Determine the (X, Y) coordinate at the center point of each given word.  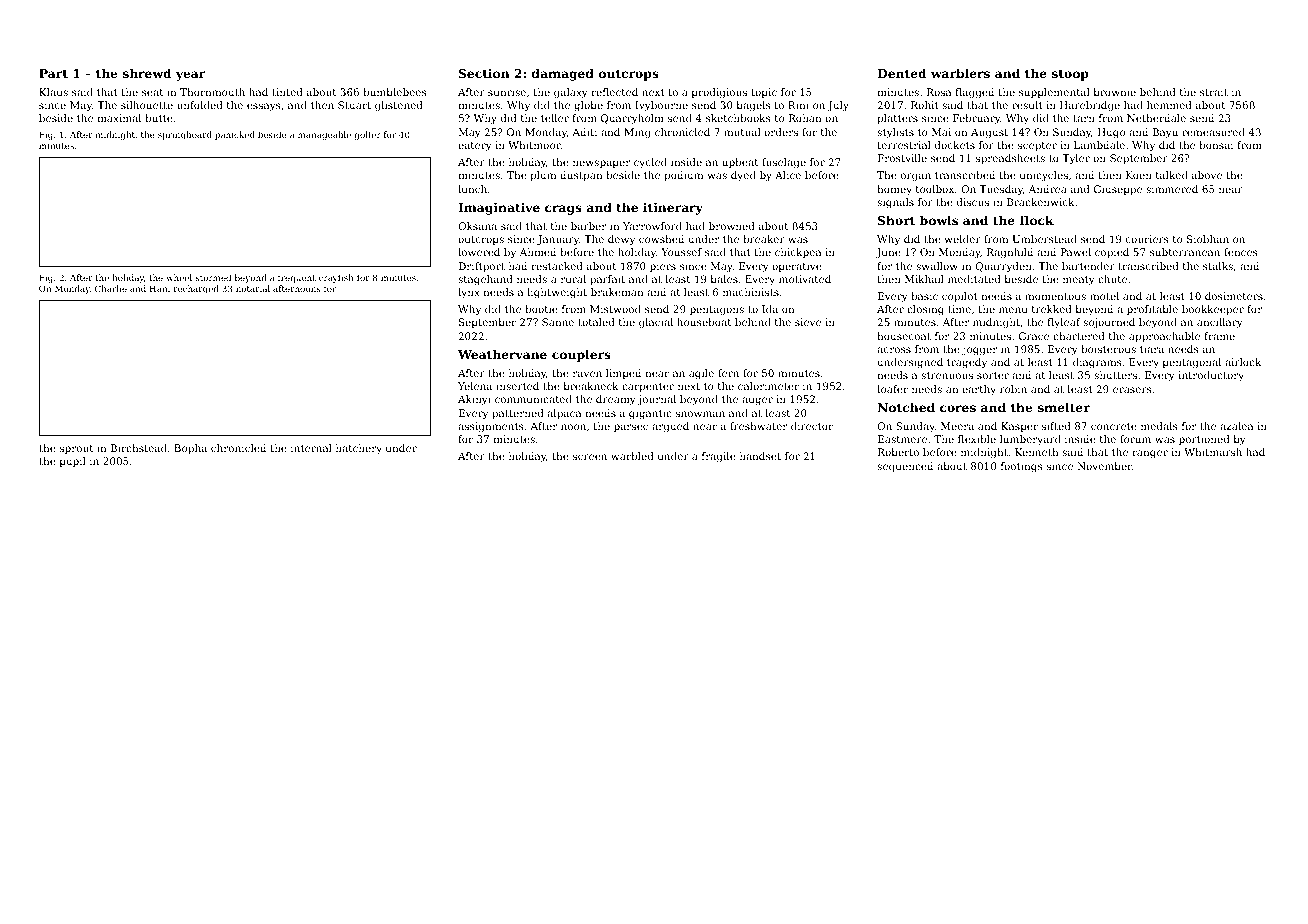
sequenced (905, 467)
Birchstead (139, 448)
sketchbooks (738, 118)
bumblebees (395, 92)
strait (1214, 92)
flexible (977, 439)
